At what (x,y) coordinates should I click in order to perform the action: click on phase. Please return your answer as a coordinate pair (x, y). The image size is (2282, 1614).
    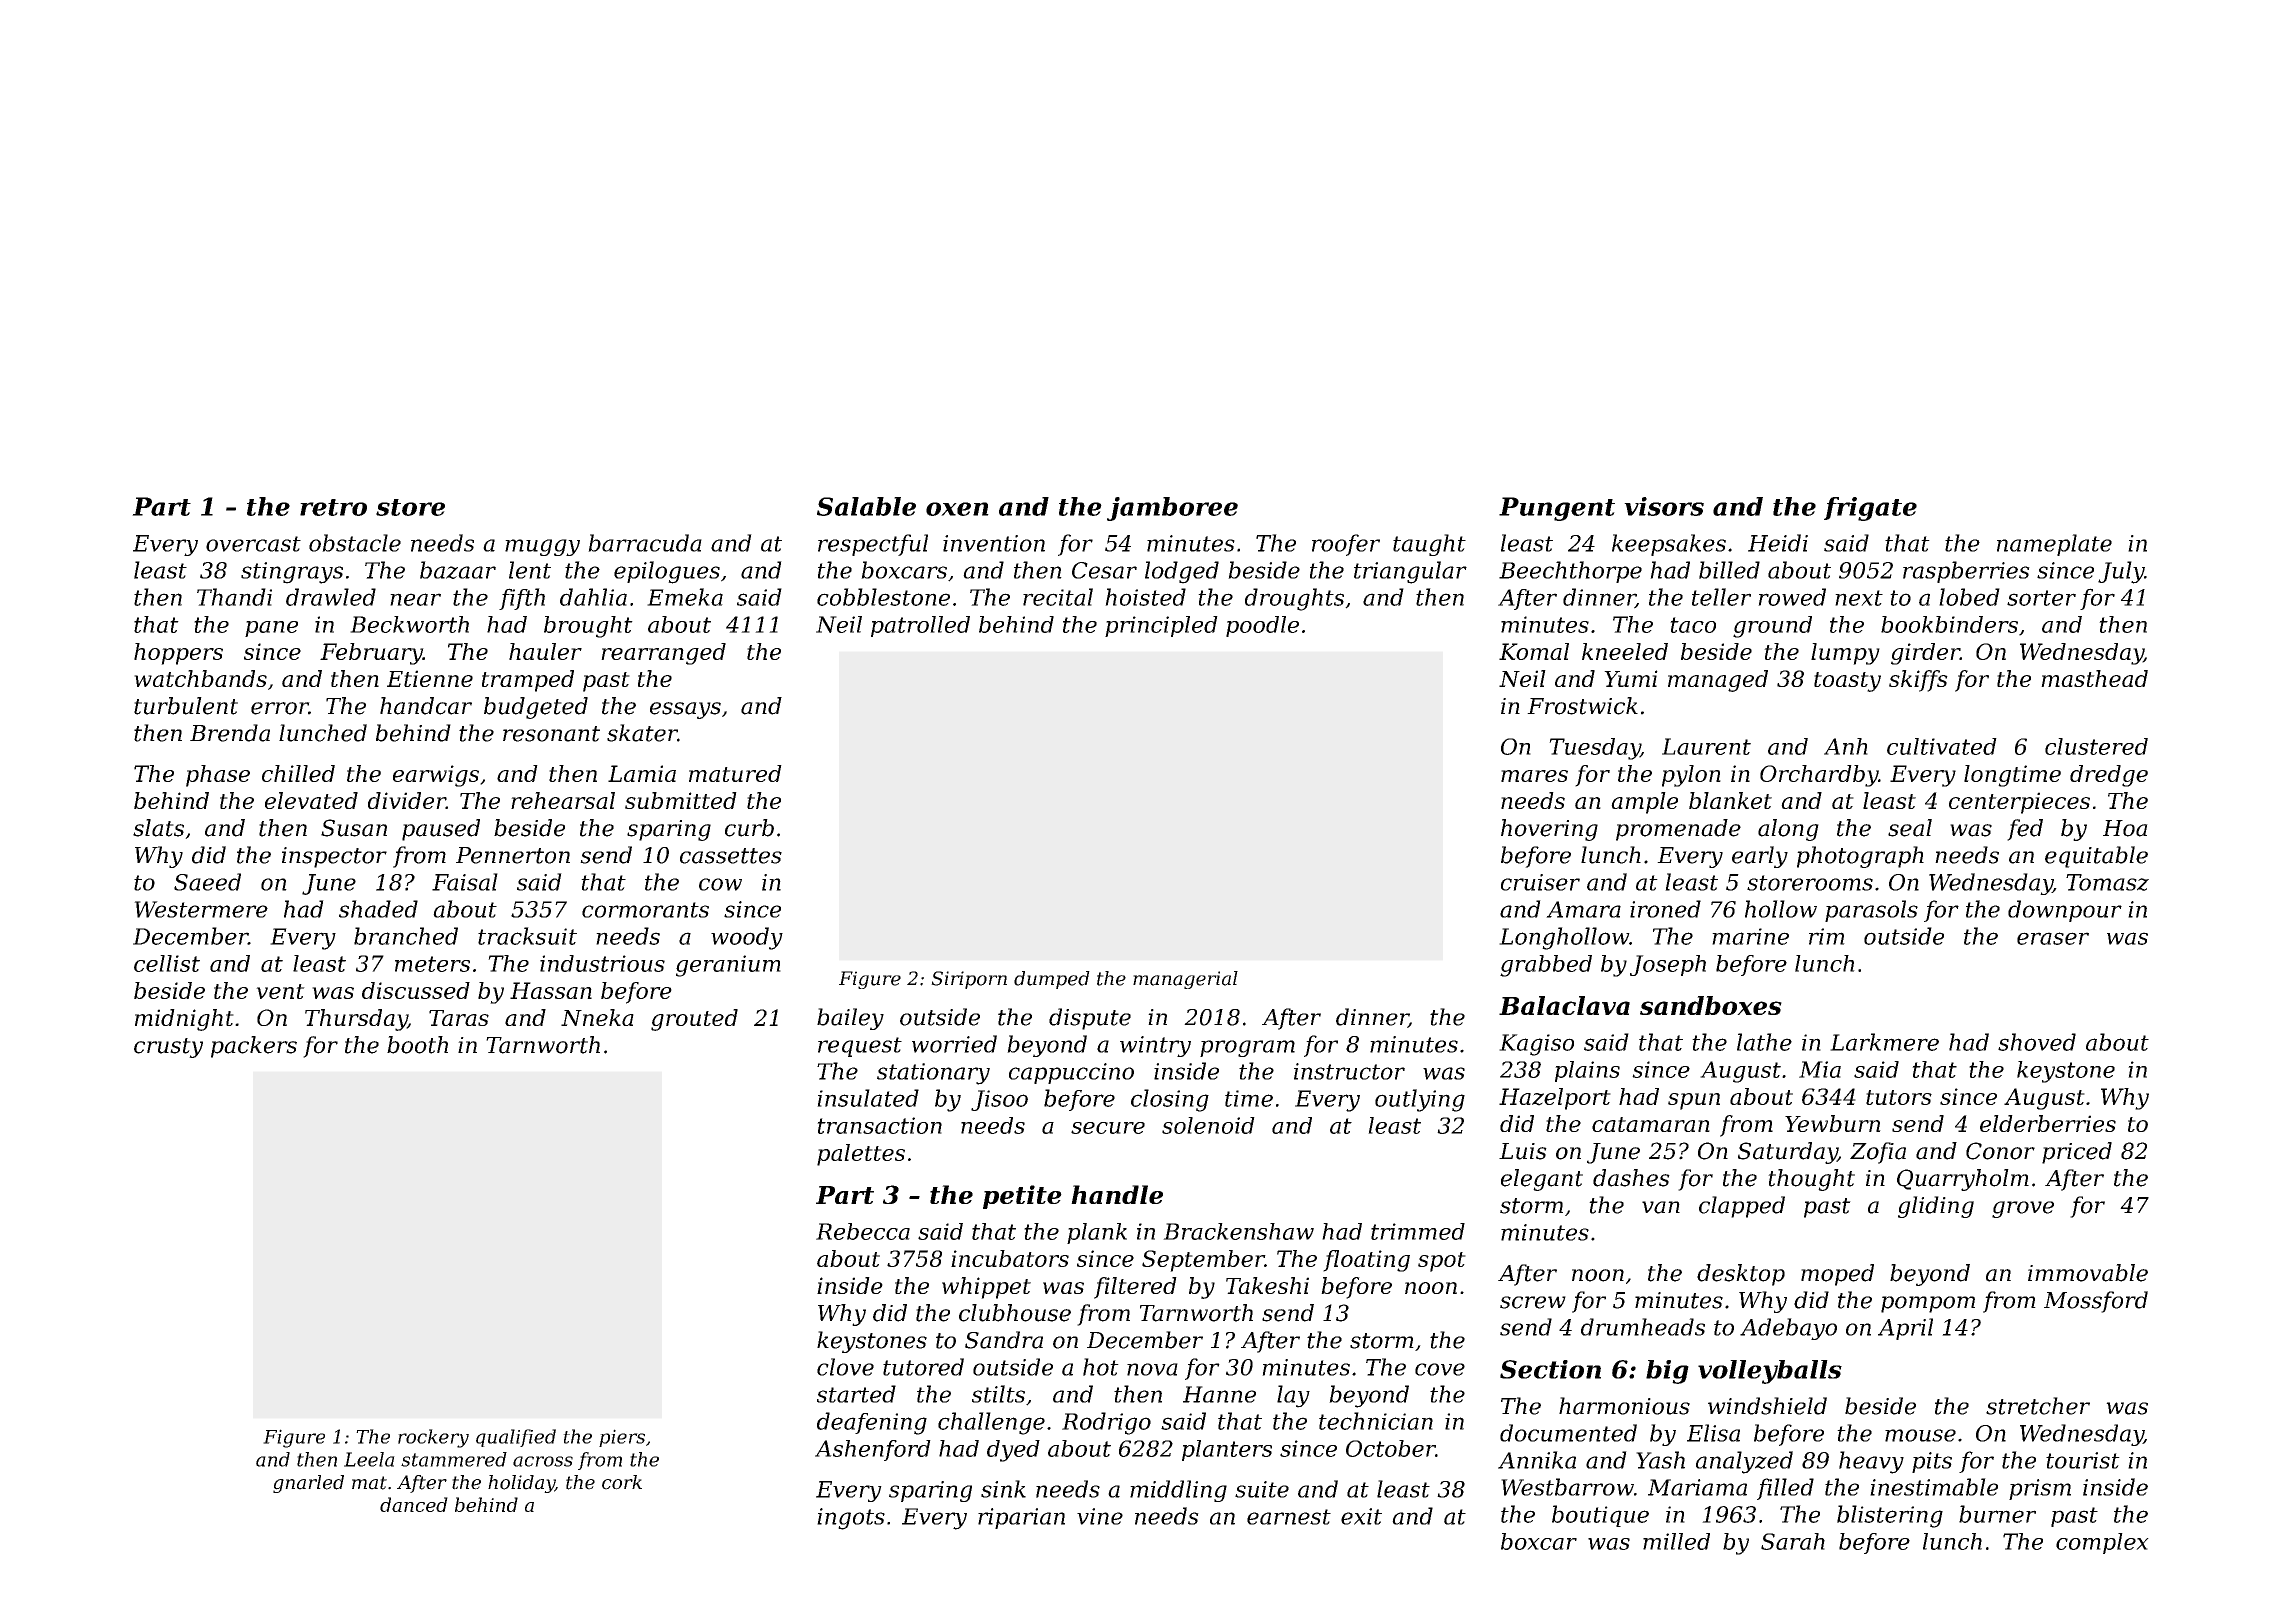
    Looking at the image, I should click on (218, 776).
